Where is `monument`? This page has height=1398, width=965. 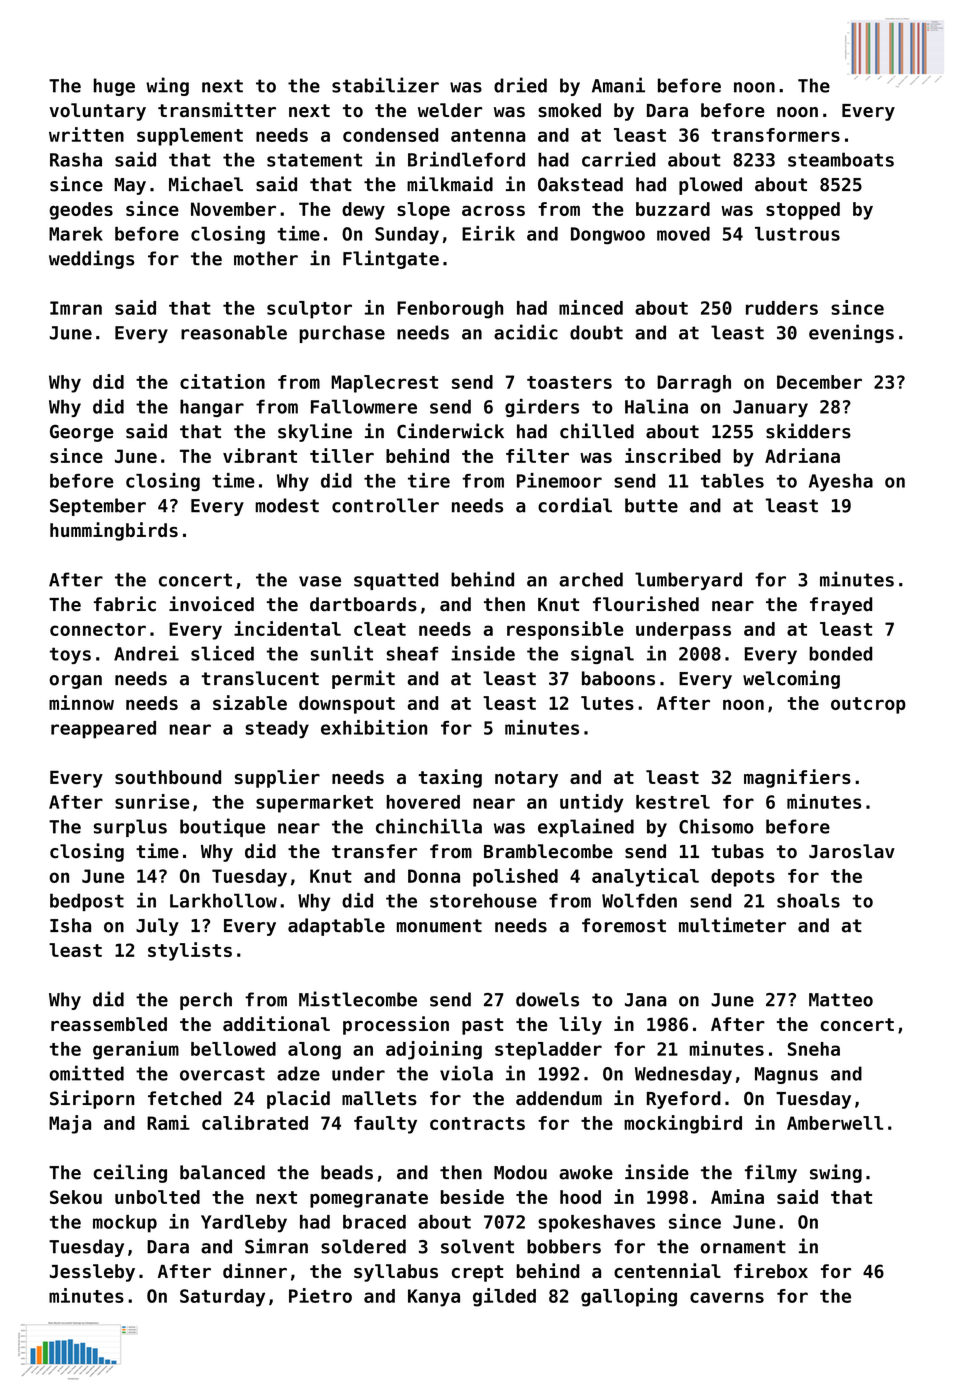
monument is located at coordinates (439, 926).
